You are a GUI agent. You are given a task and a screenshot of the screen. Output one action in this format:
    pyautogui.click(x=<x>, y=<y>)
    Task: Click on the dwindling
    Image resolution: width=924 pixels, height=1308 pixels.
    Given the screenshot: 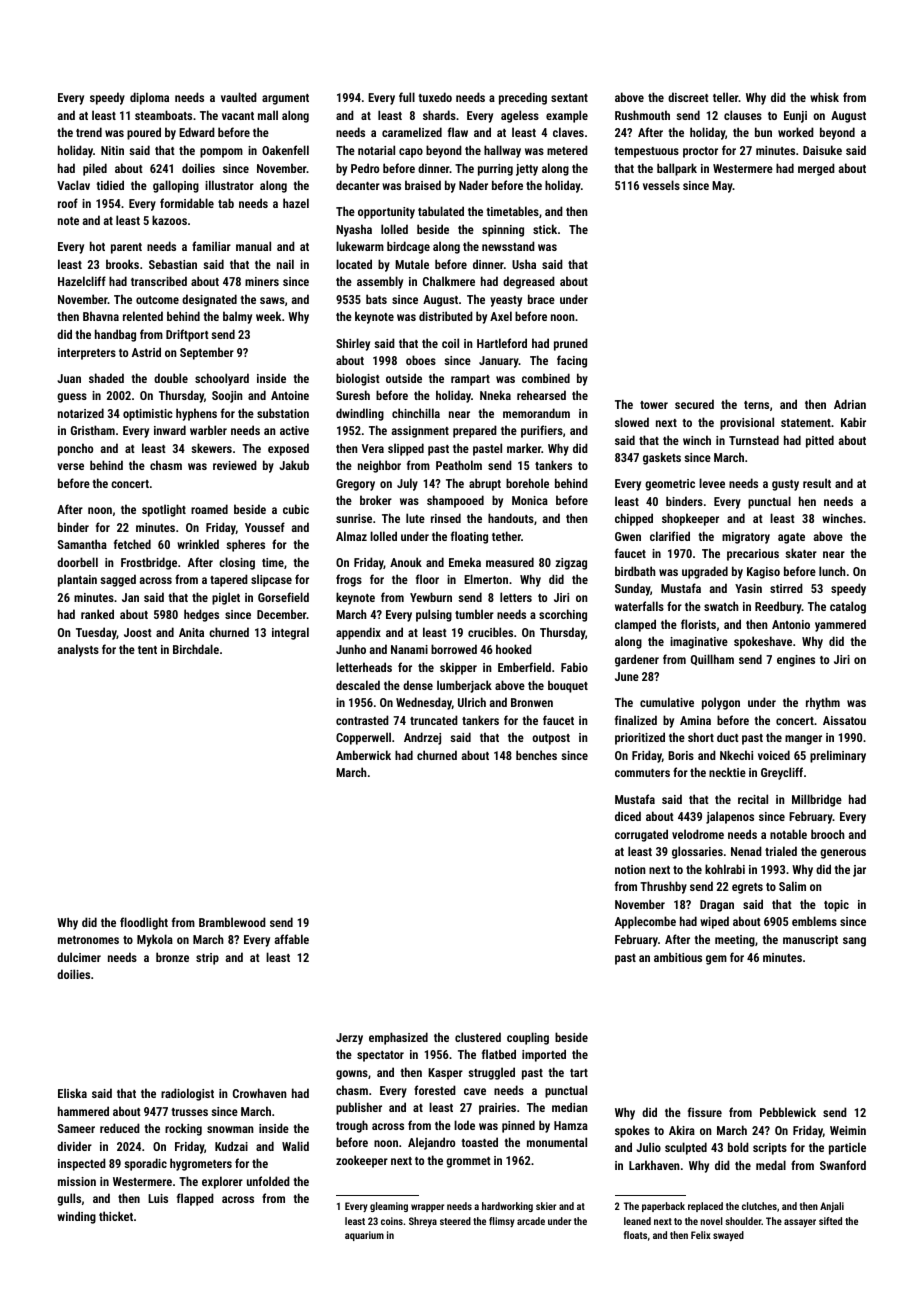 What is the action you would take?
    pyautogui.click(x=360, y=414)
